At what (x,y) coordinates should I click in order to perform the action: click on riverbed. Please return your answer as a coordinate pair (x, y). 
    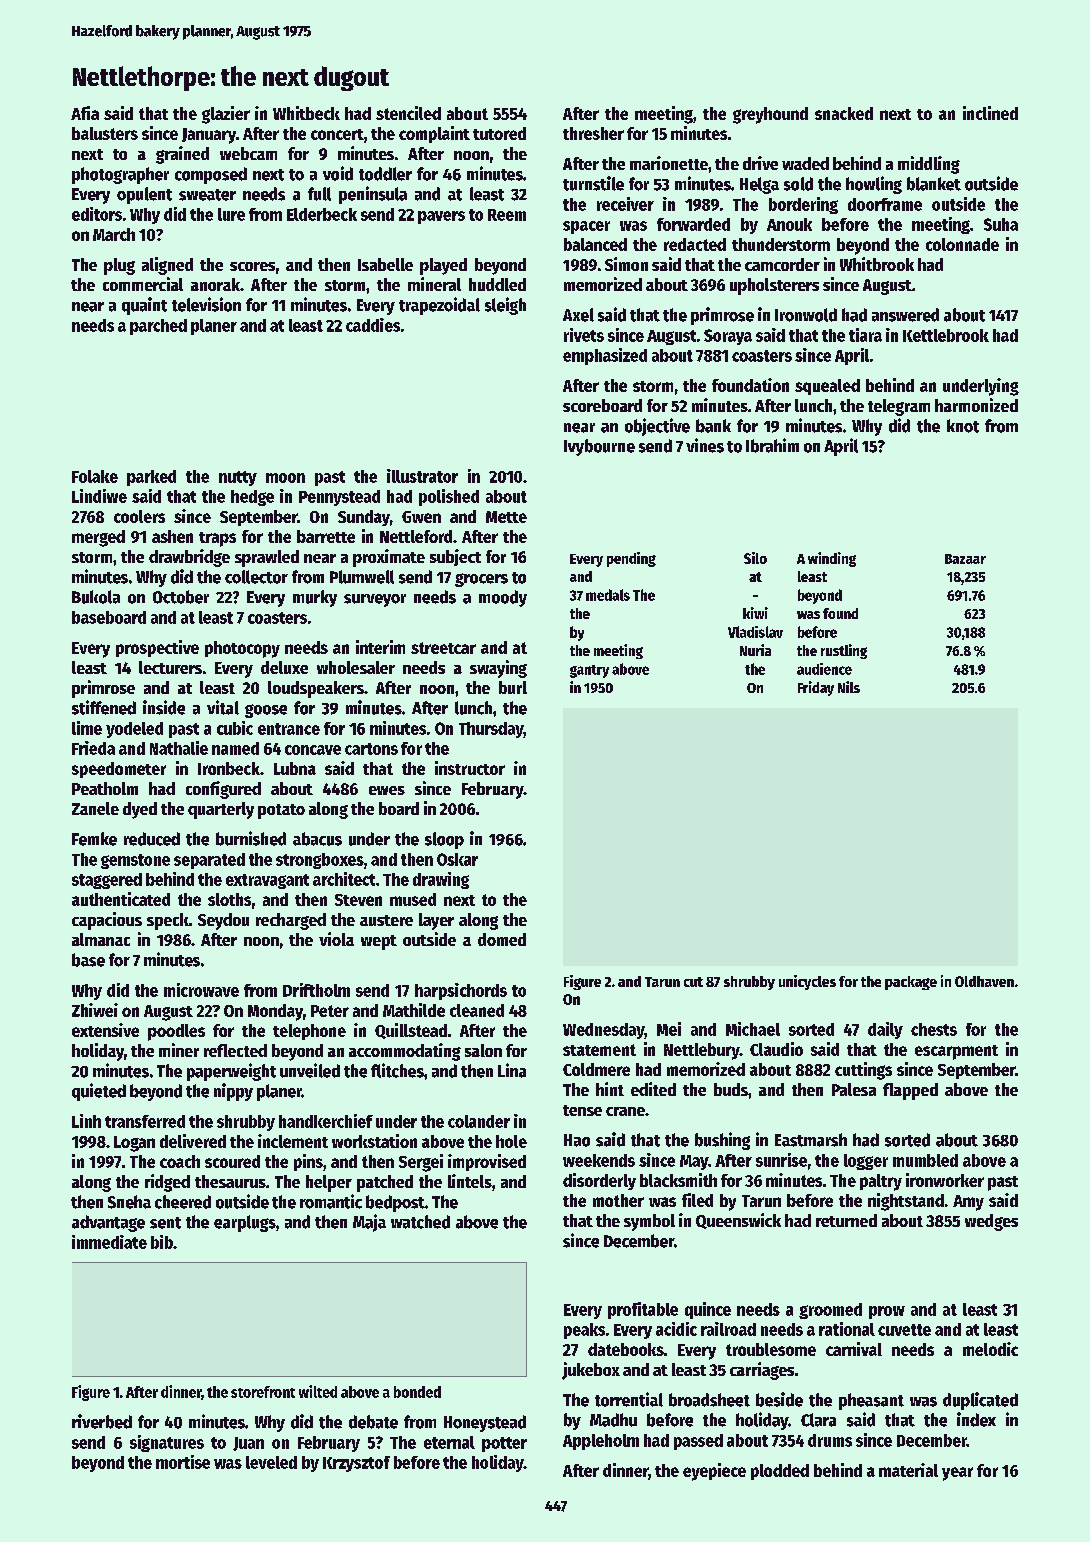
    Looking at the image, I should click on (102, 1421).
